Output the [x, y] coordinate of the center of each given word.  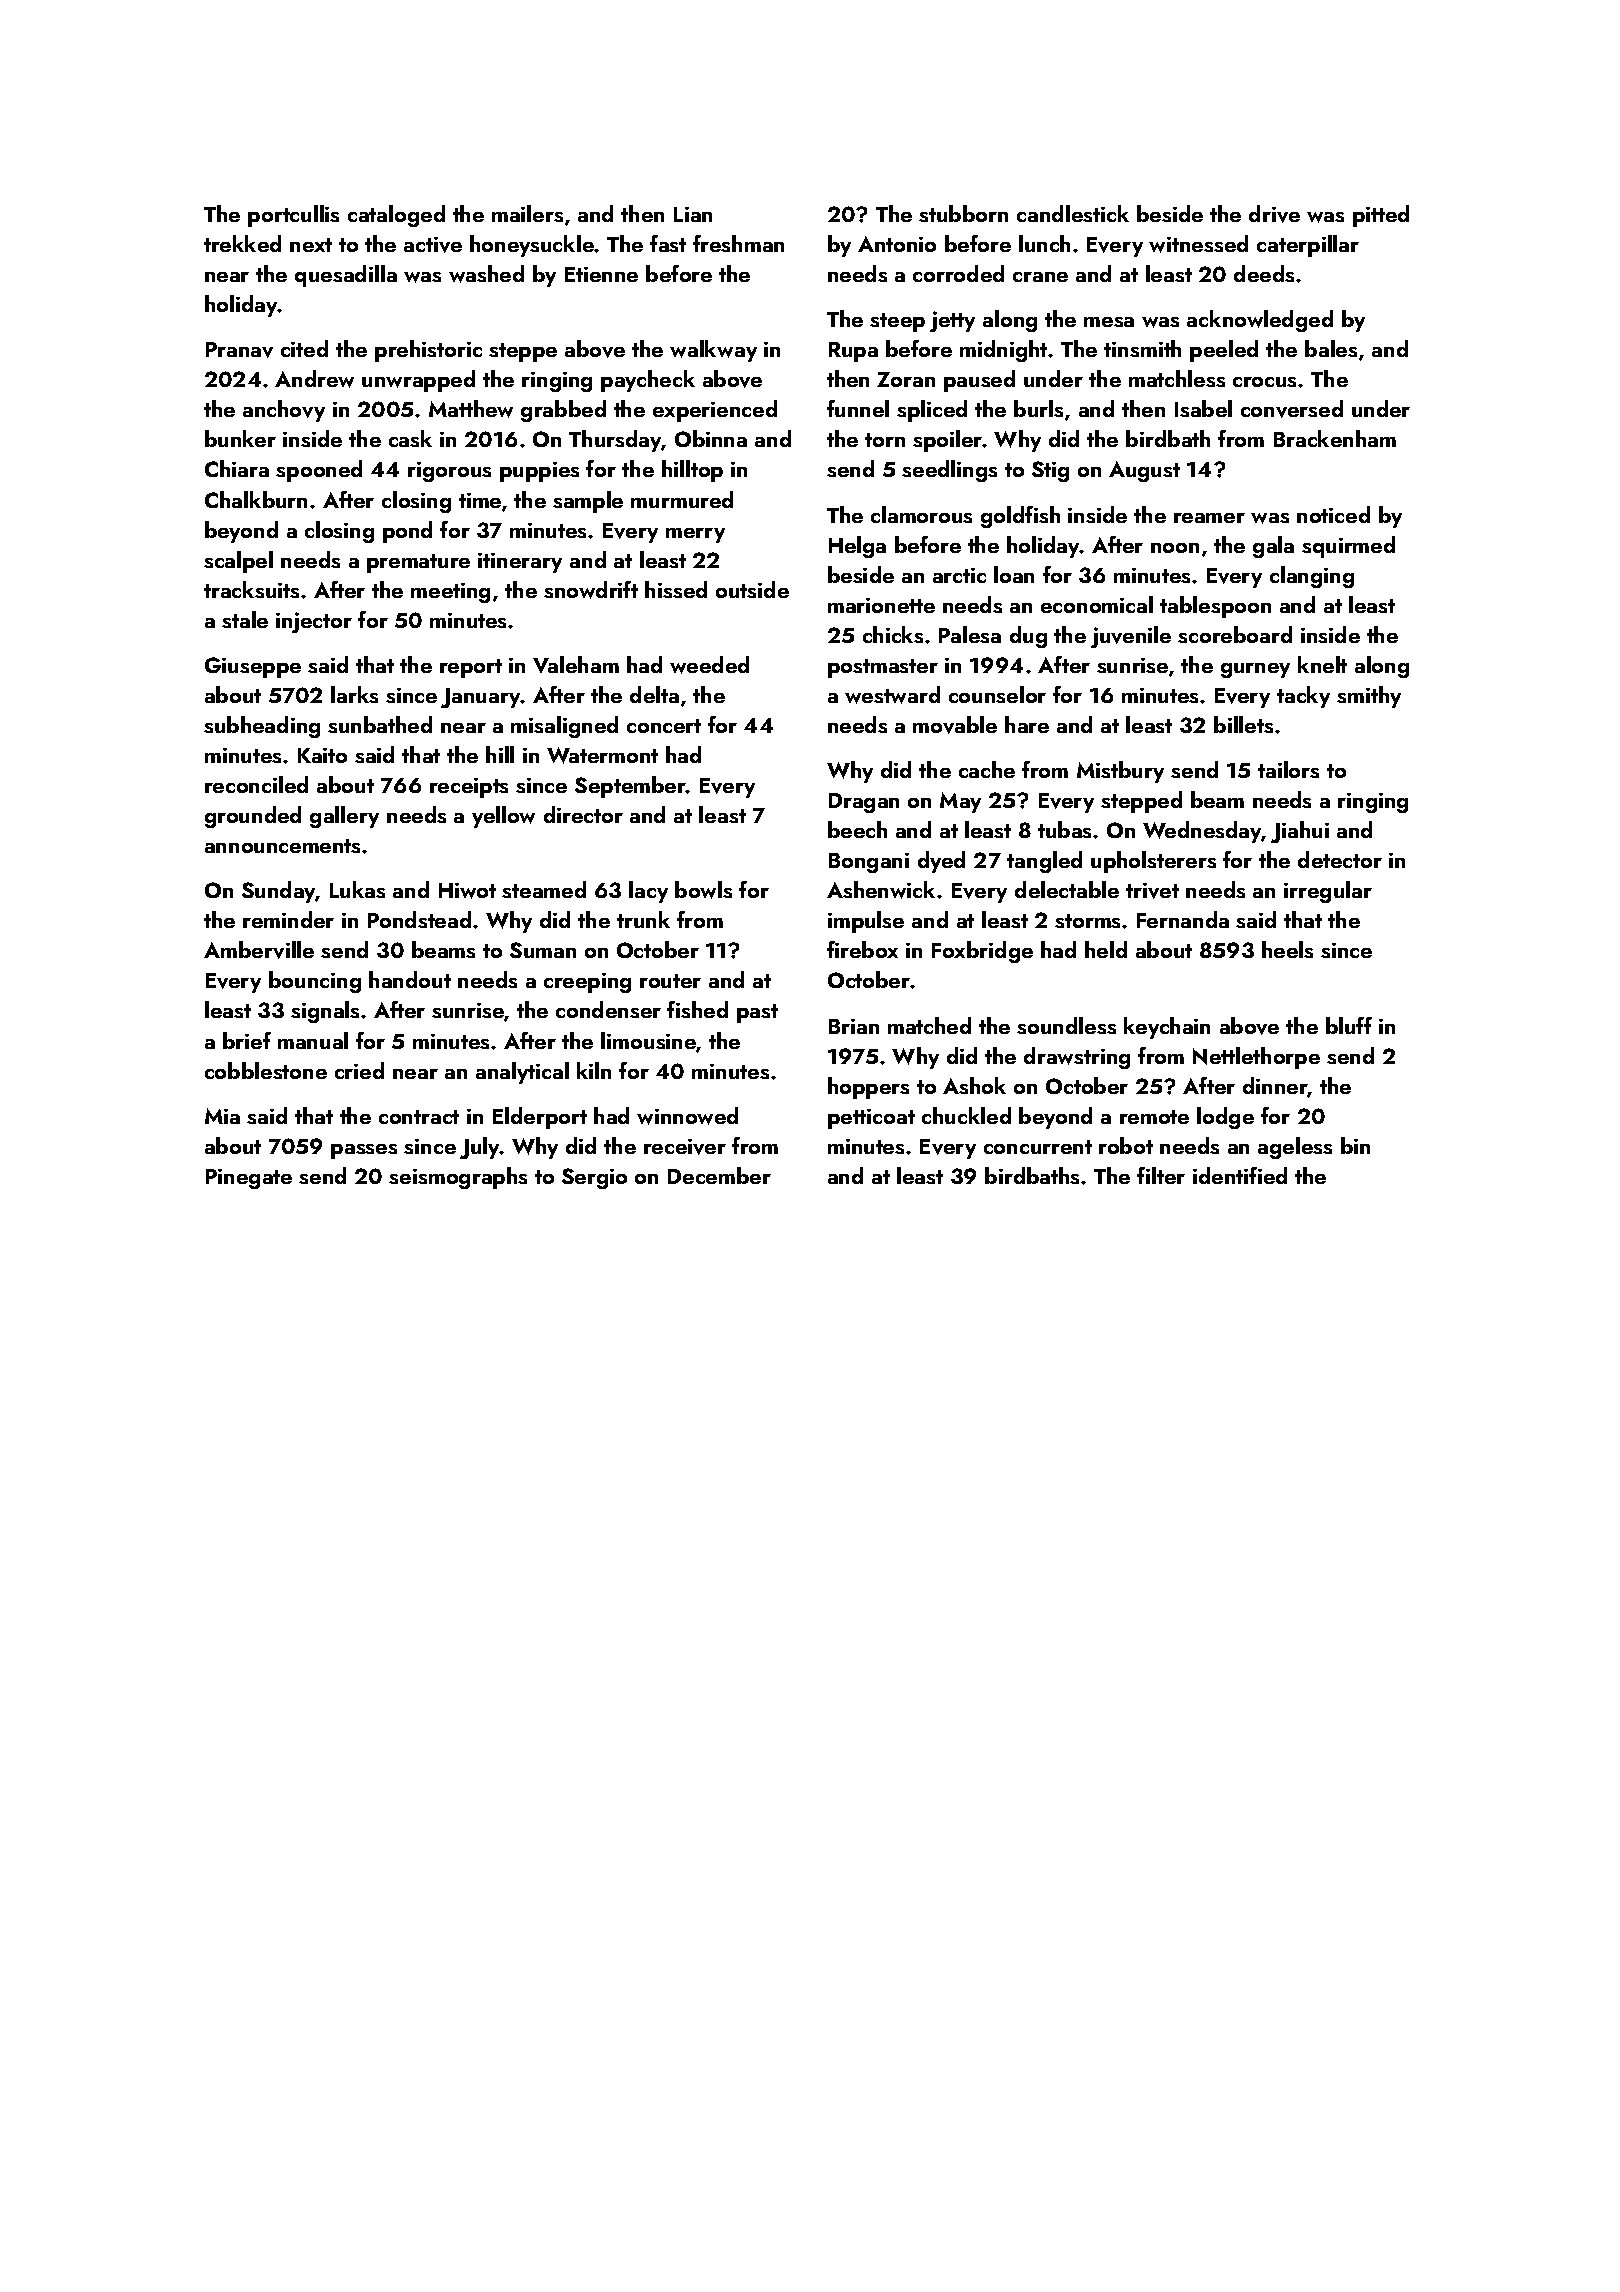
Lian [693, 214]
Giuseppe [253, 667]
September [630, 787]
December [719, 1175]
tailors [1288, 769]
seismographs [458, 1178]
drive [1274, 214]
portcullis [293, 216]
